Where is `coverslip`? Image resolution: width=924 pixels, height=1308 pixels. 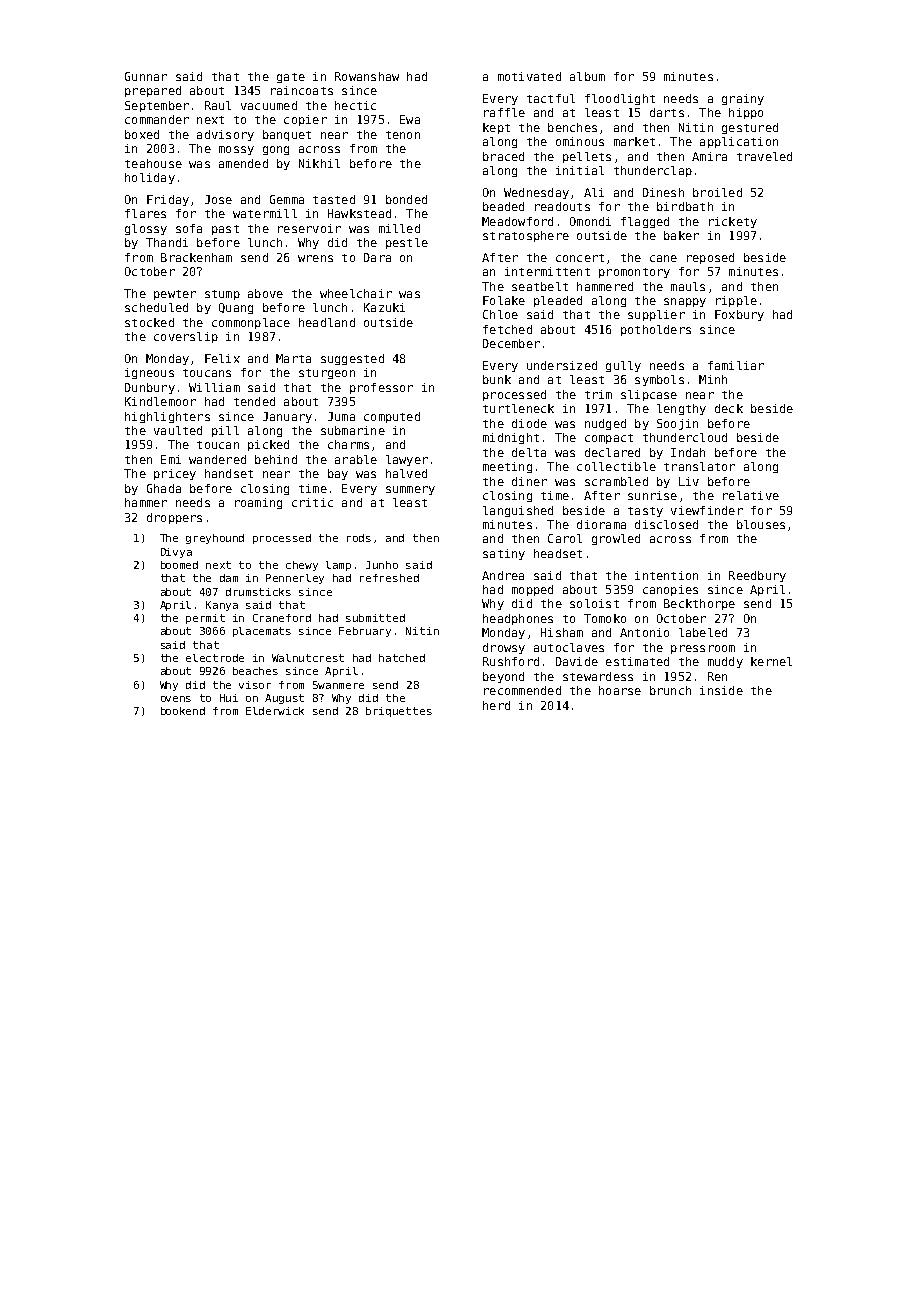 coverslip is located at coordinates (186, 337).
